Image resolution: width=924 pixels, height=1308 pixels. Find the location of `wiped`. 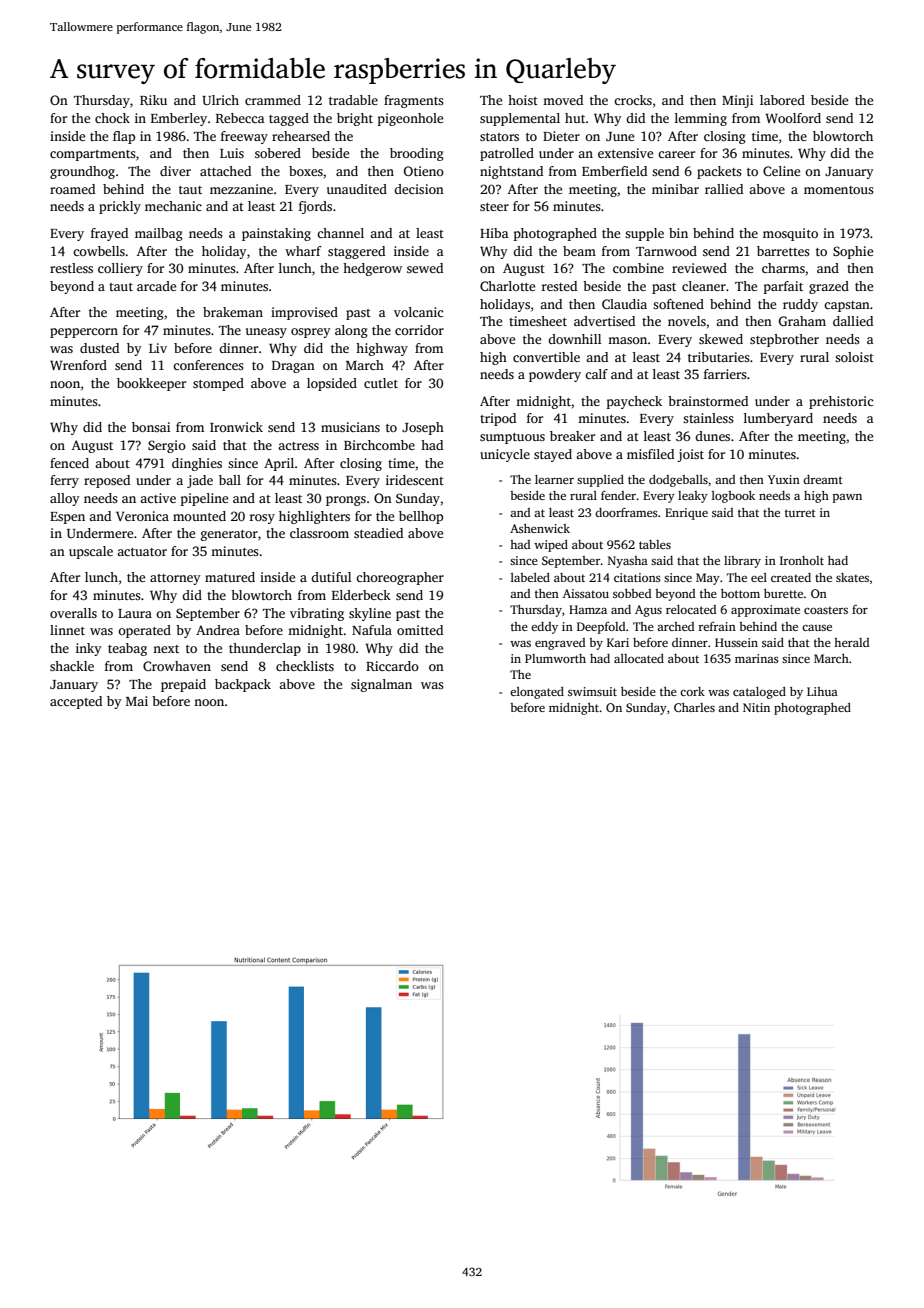

wiped is located at coordinates (551, 546).
